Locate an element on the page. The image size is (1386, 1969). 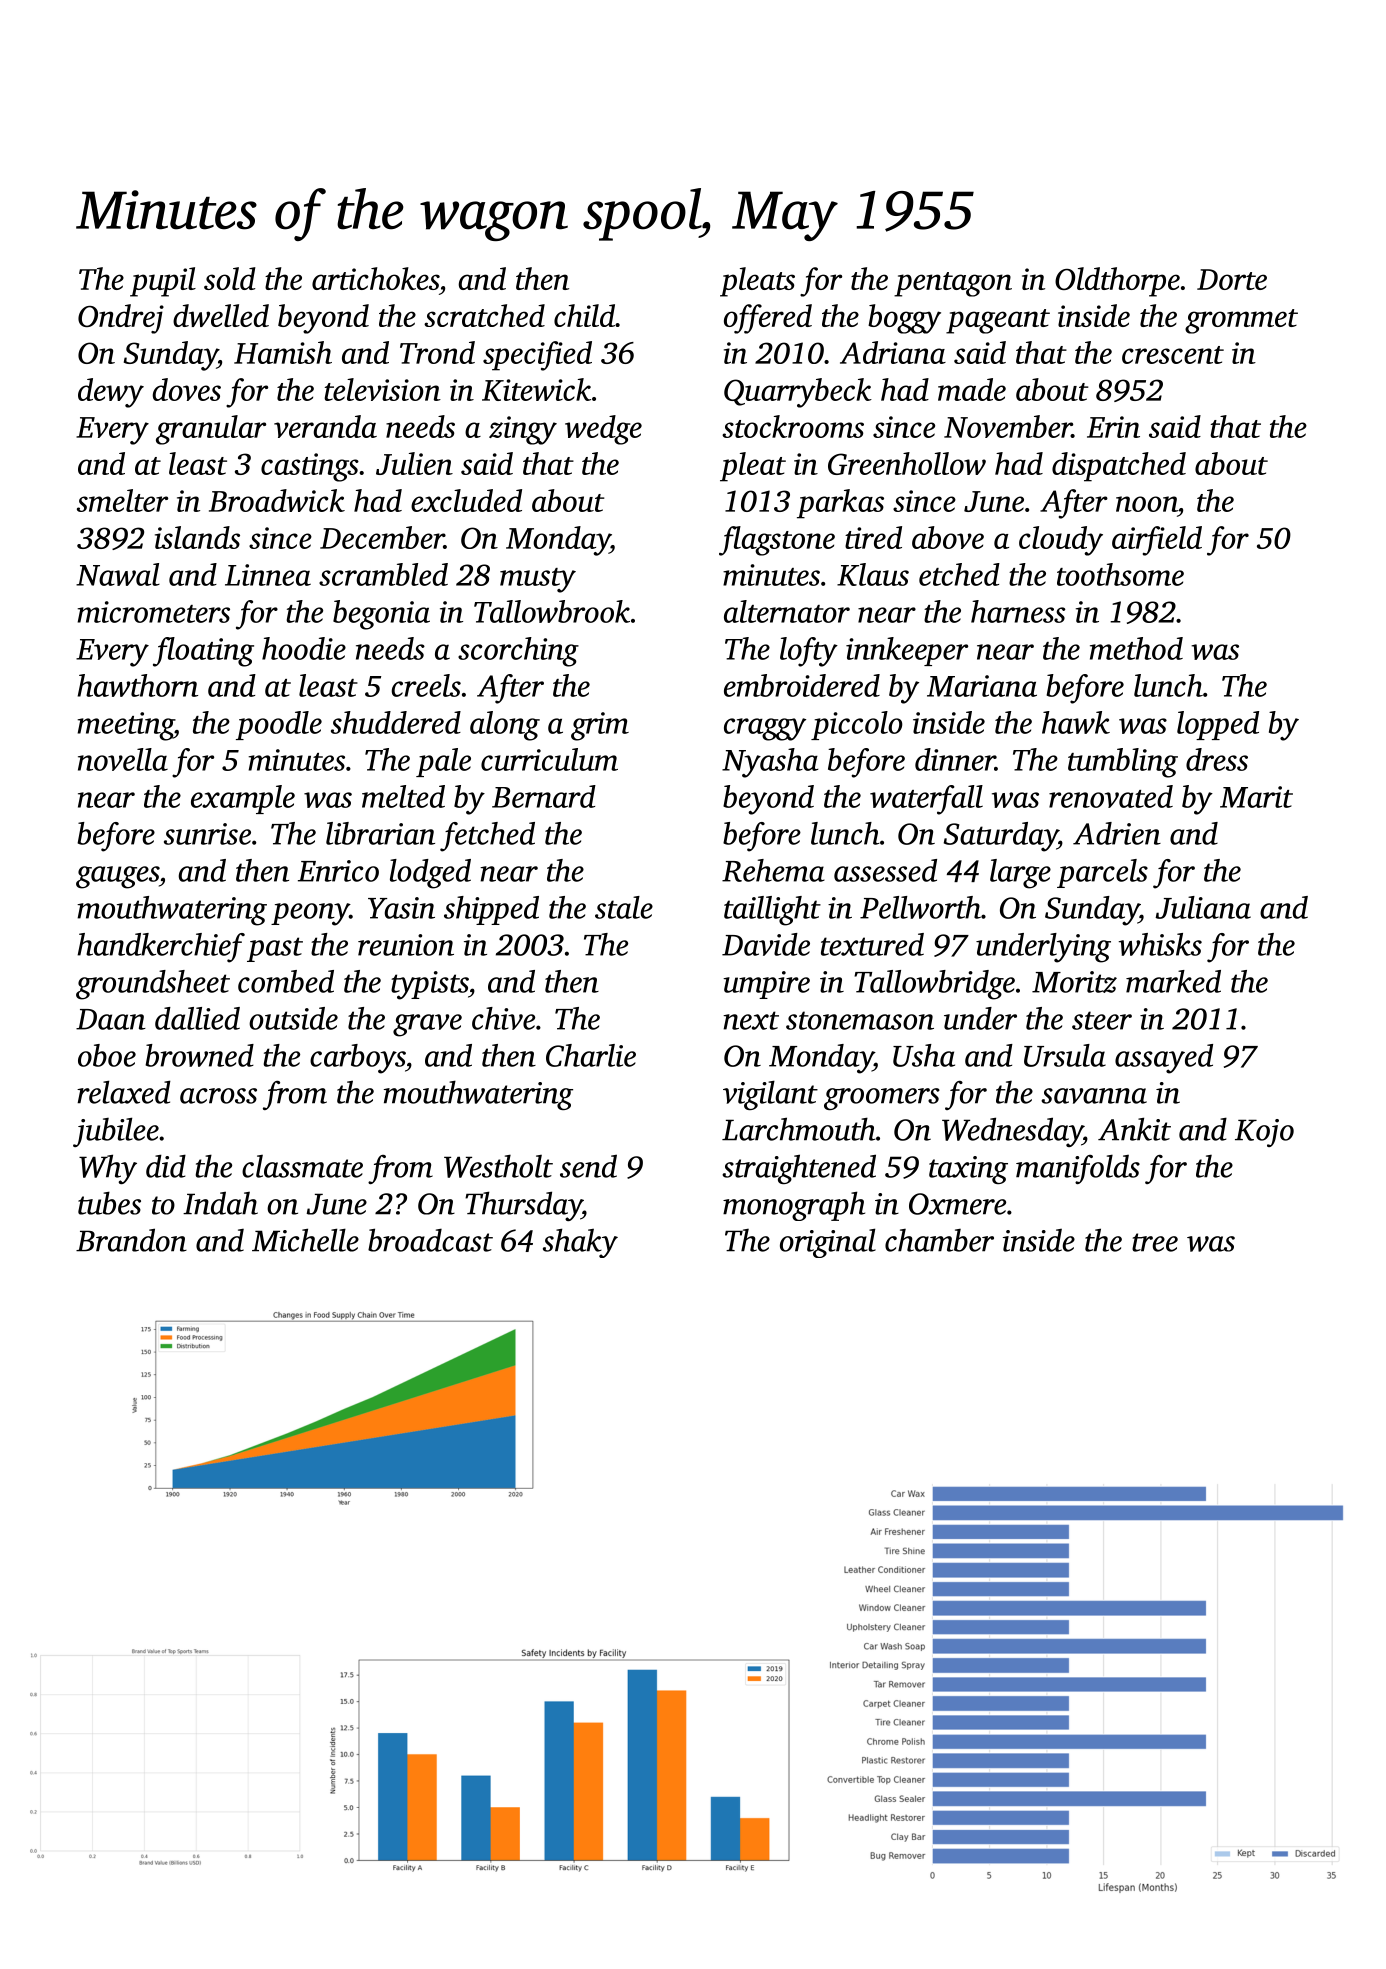
child is located at coordinates (584, 315).
